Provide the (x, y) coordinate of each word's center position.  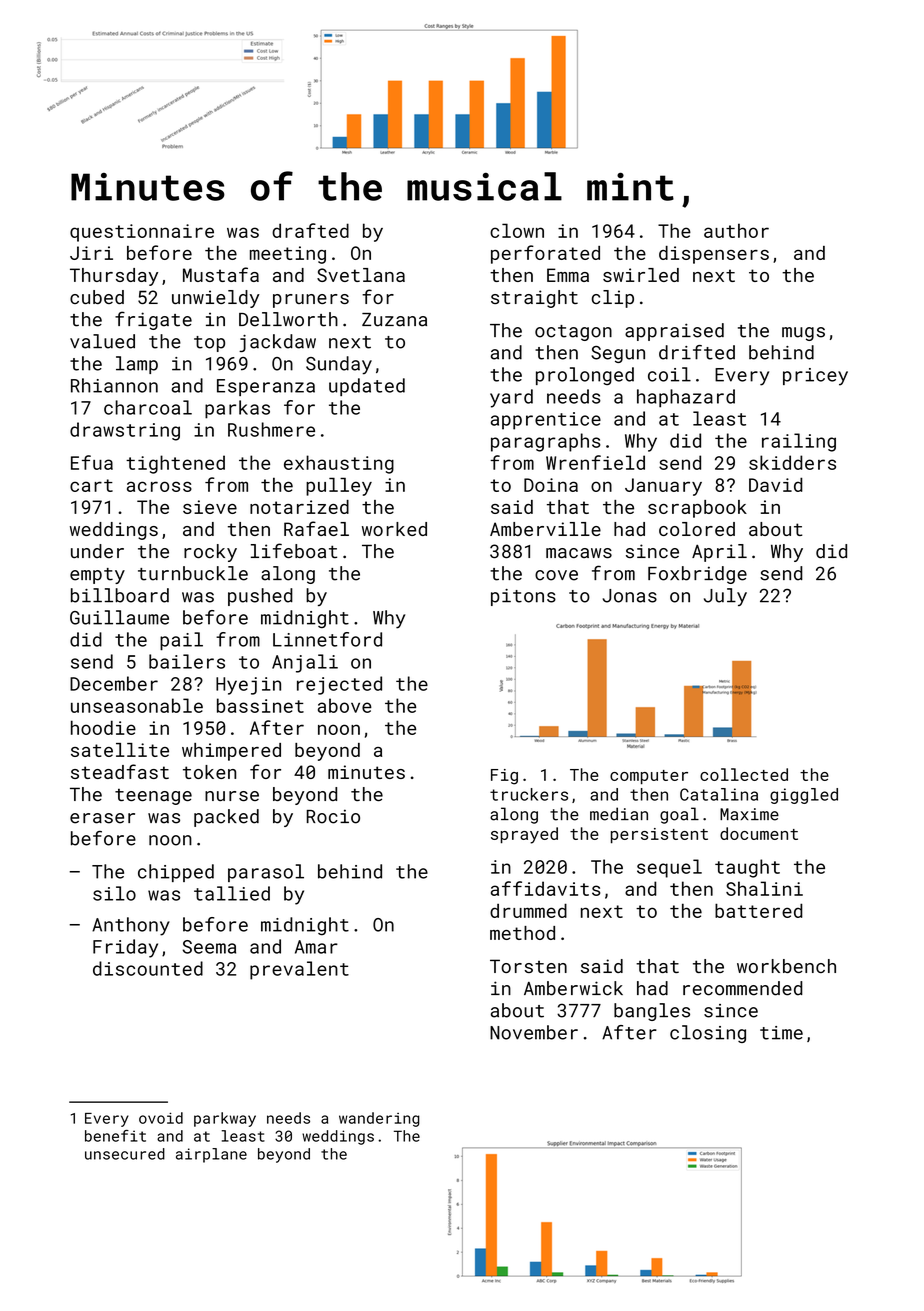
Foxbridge (697, 575)
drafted (310, 230)
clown (517, 230)
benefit (115, 1136)
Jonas (630, 596)
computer (649, 777)
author (736, 230)
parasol (266, 873)
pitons (523, 597)
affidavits (545, 888)
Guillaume (119, 617)
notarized (299, 507)
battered (759, 910)
